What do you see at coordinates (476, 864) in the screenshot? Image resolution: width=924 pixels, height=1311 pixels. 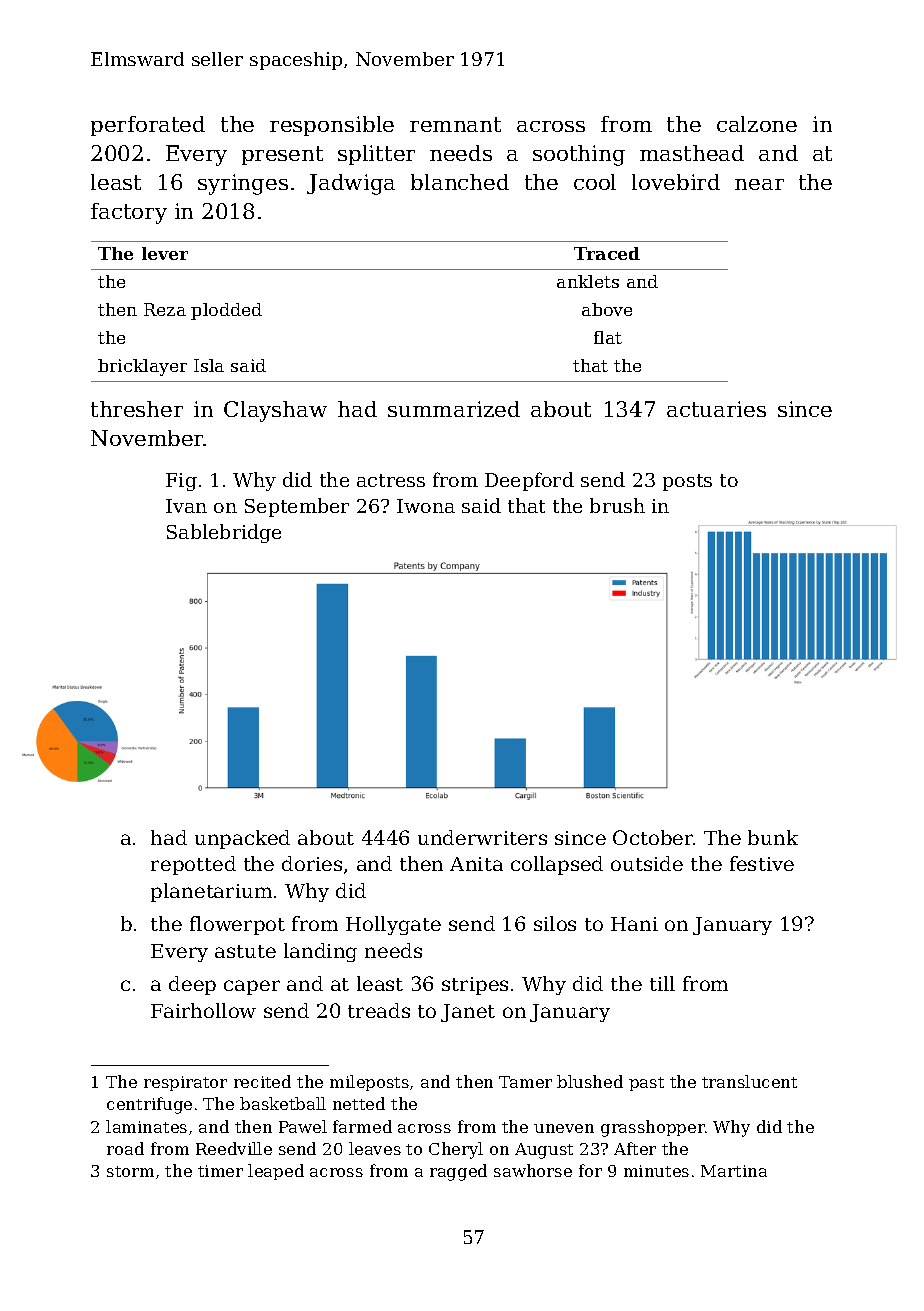 I see `Anita` at bounding box center [476, 864].
